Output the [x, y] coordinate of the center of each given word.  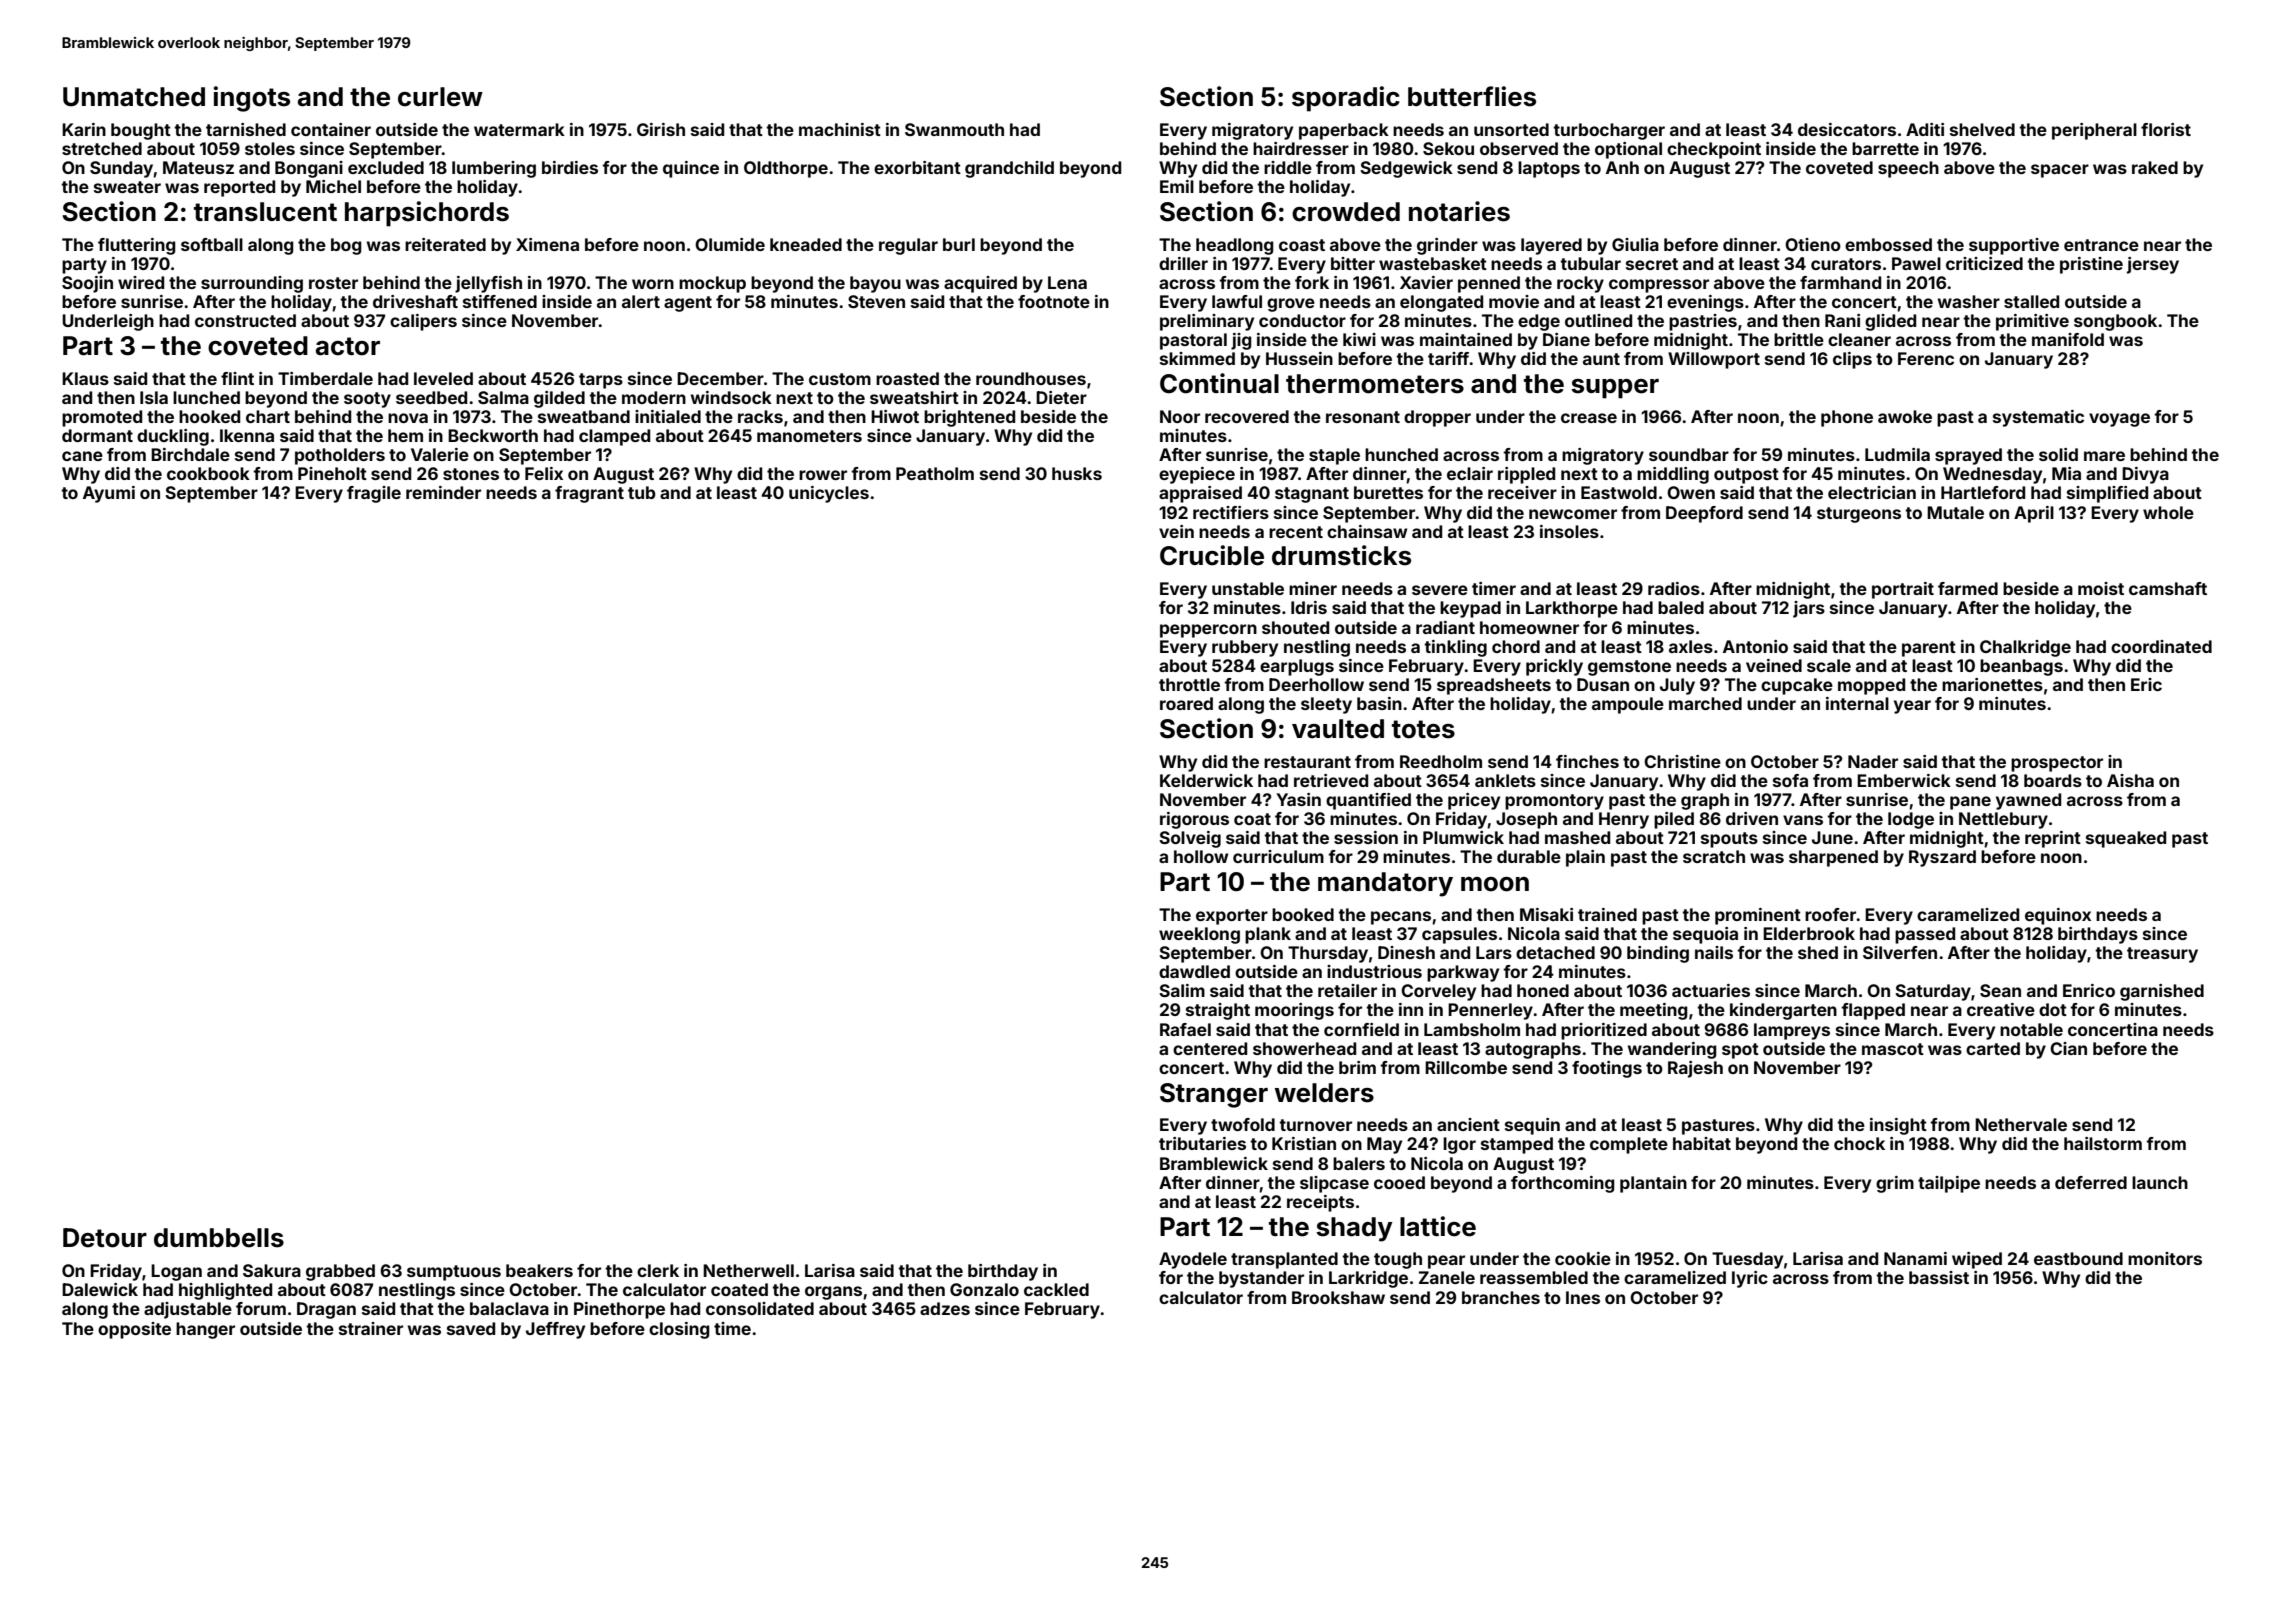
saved [471, 1328]
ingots [251, 99]
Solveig [1190, 839]
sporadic [1346, 99]
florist [2166, 129]
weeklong [1199, 935]
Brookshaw [1338, 1297]
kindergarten [1783, 1011]
